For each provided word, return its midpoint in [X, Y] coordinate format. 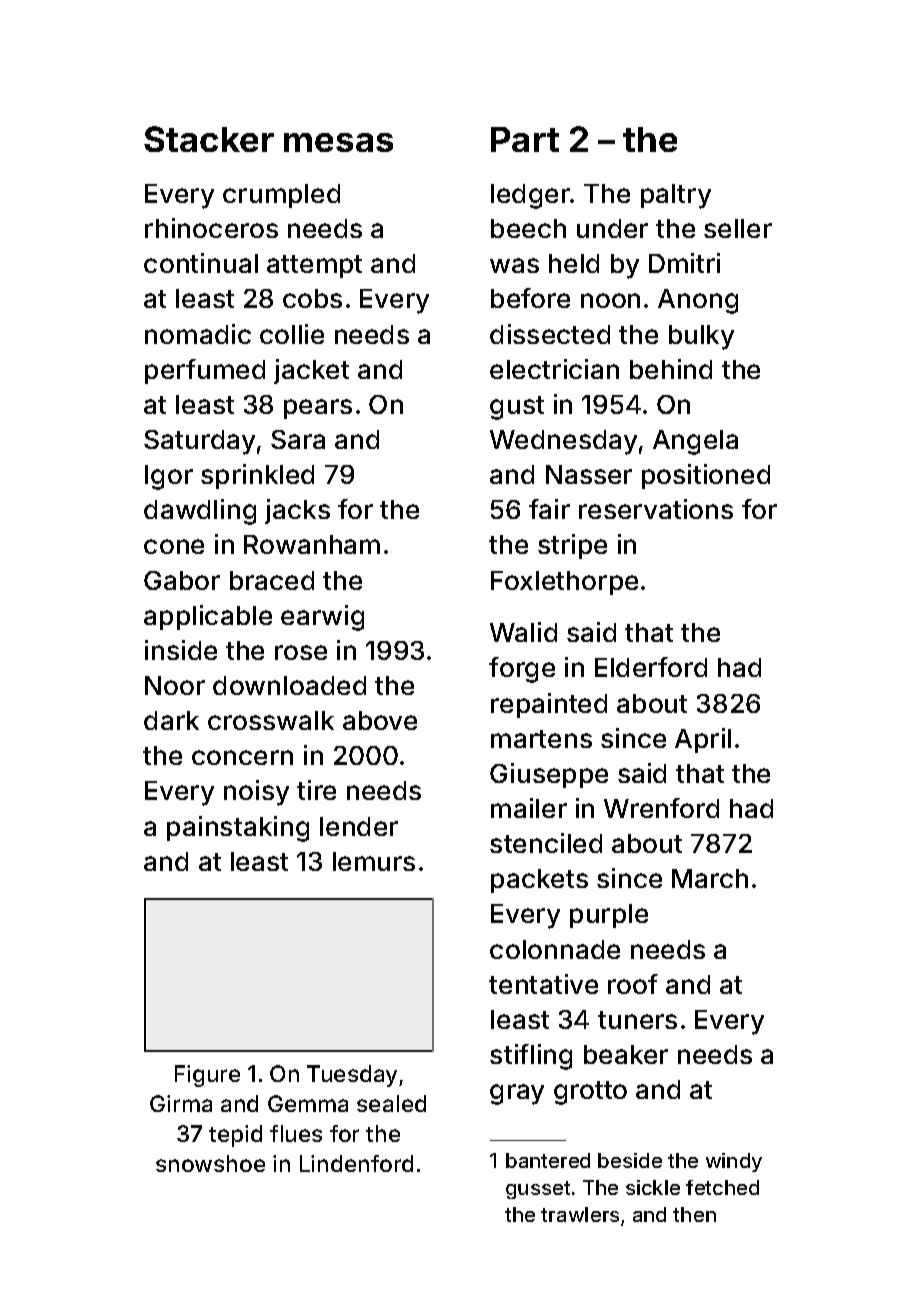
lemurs [374, 861]
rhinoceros [211, 228]
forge [522, 670]
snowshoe [210, 1163]
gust [517, 408]
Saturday [199, 442]
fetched [722, 1187]
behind [671, 369]
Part [525, 139]
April [703, 740]
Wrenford [661, 808]
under [612, 228]
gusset [538, 1190]
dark [171, 720]
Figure [207, 1076]
